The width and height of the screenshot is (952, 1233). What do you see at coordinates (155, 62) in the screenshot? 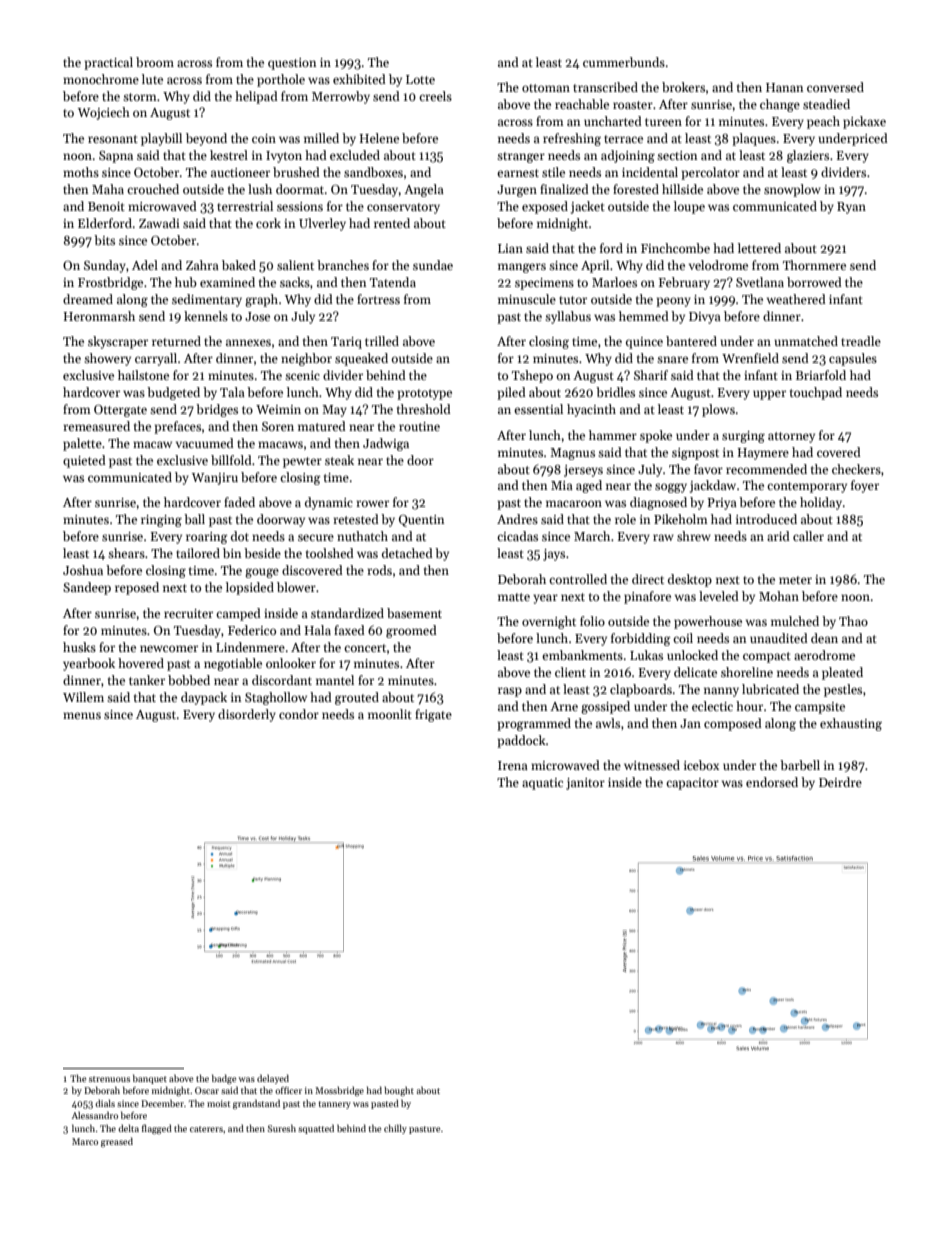
I see `broom` at bounding box center [155, 62].
